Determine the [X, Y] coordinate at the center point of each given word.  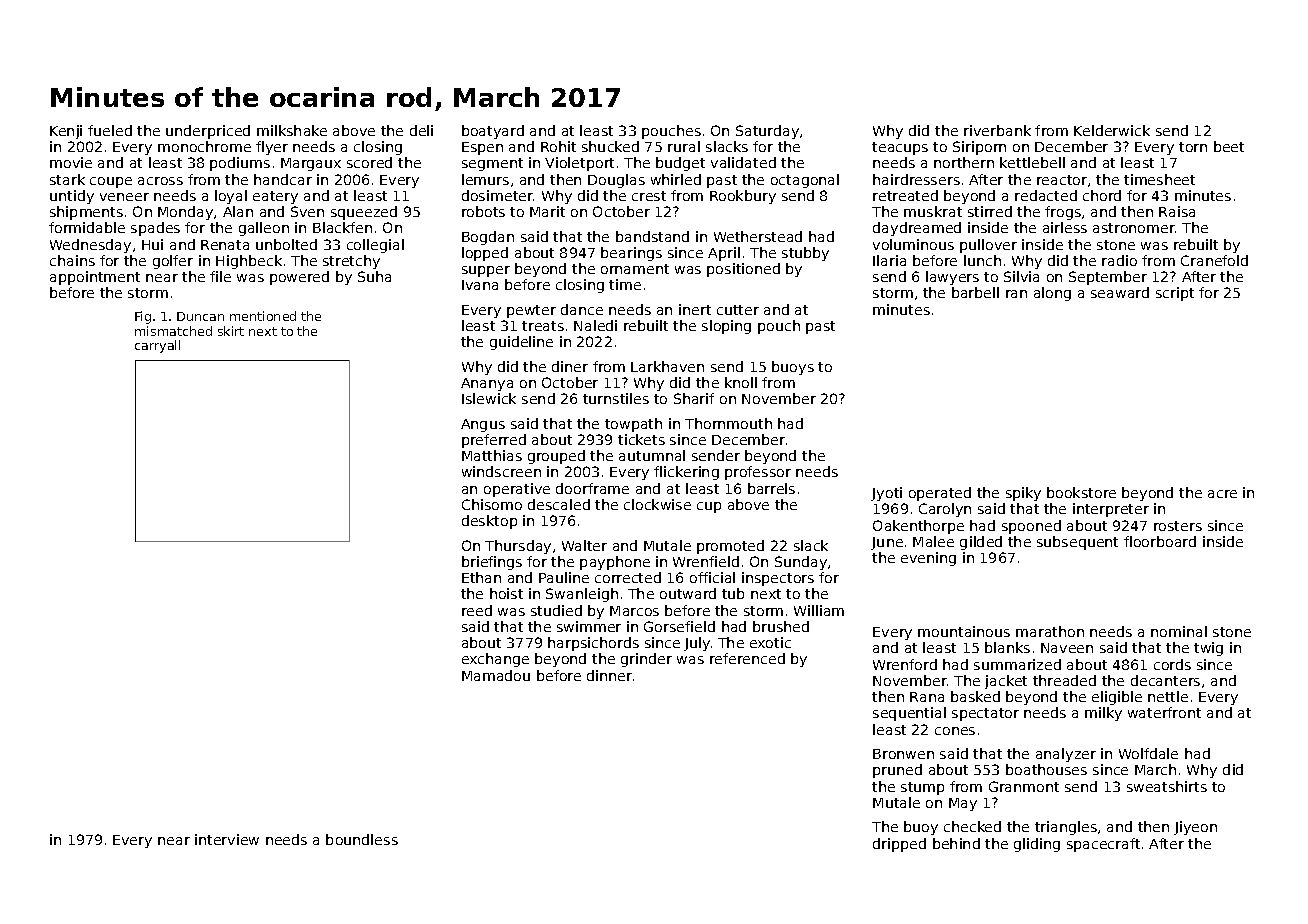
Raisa [1177, 211]
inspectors [778, 579]
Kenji [66, 132]
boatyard [493, 132]
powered [299, 278]
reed [477, 610]
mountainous [964, 631]
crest [649, 196]
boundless [362, 839]
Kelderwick [1112, 130]
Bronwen [903, 754]
